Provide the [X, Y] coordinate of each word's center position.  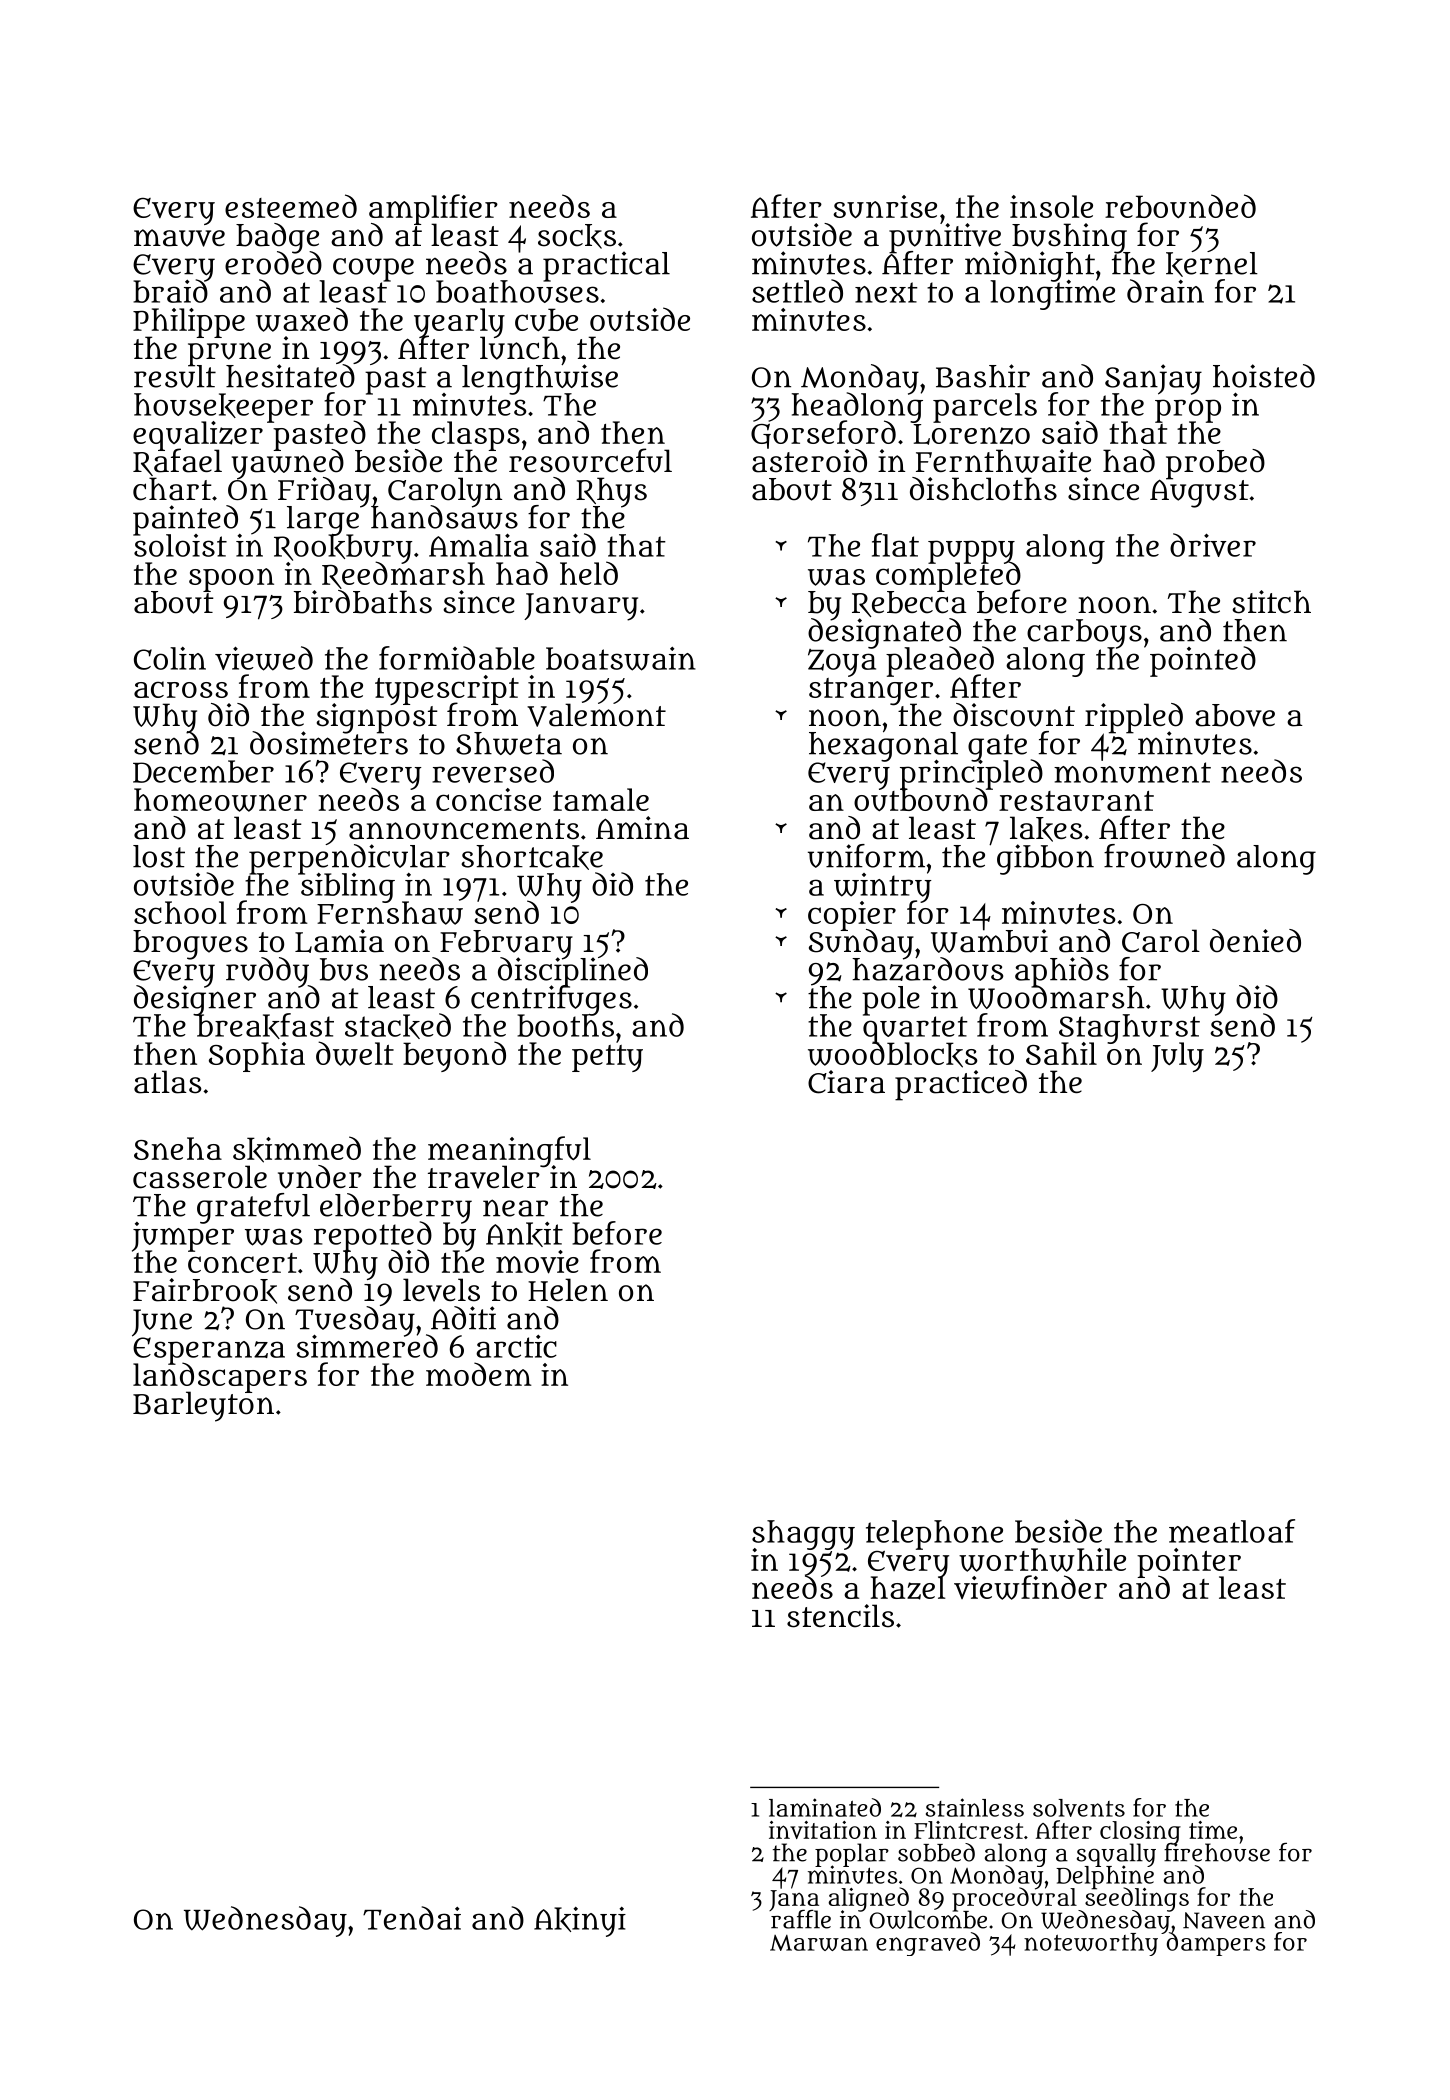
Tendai [412, 1918]
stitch [1271, 602]
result [175, 377]
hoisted [1264, 376]
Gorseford [823, 435]
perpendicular [349, 859]
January [581, 607]
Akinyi [580, 1922]
